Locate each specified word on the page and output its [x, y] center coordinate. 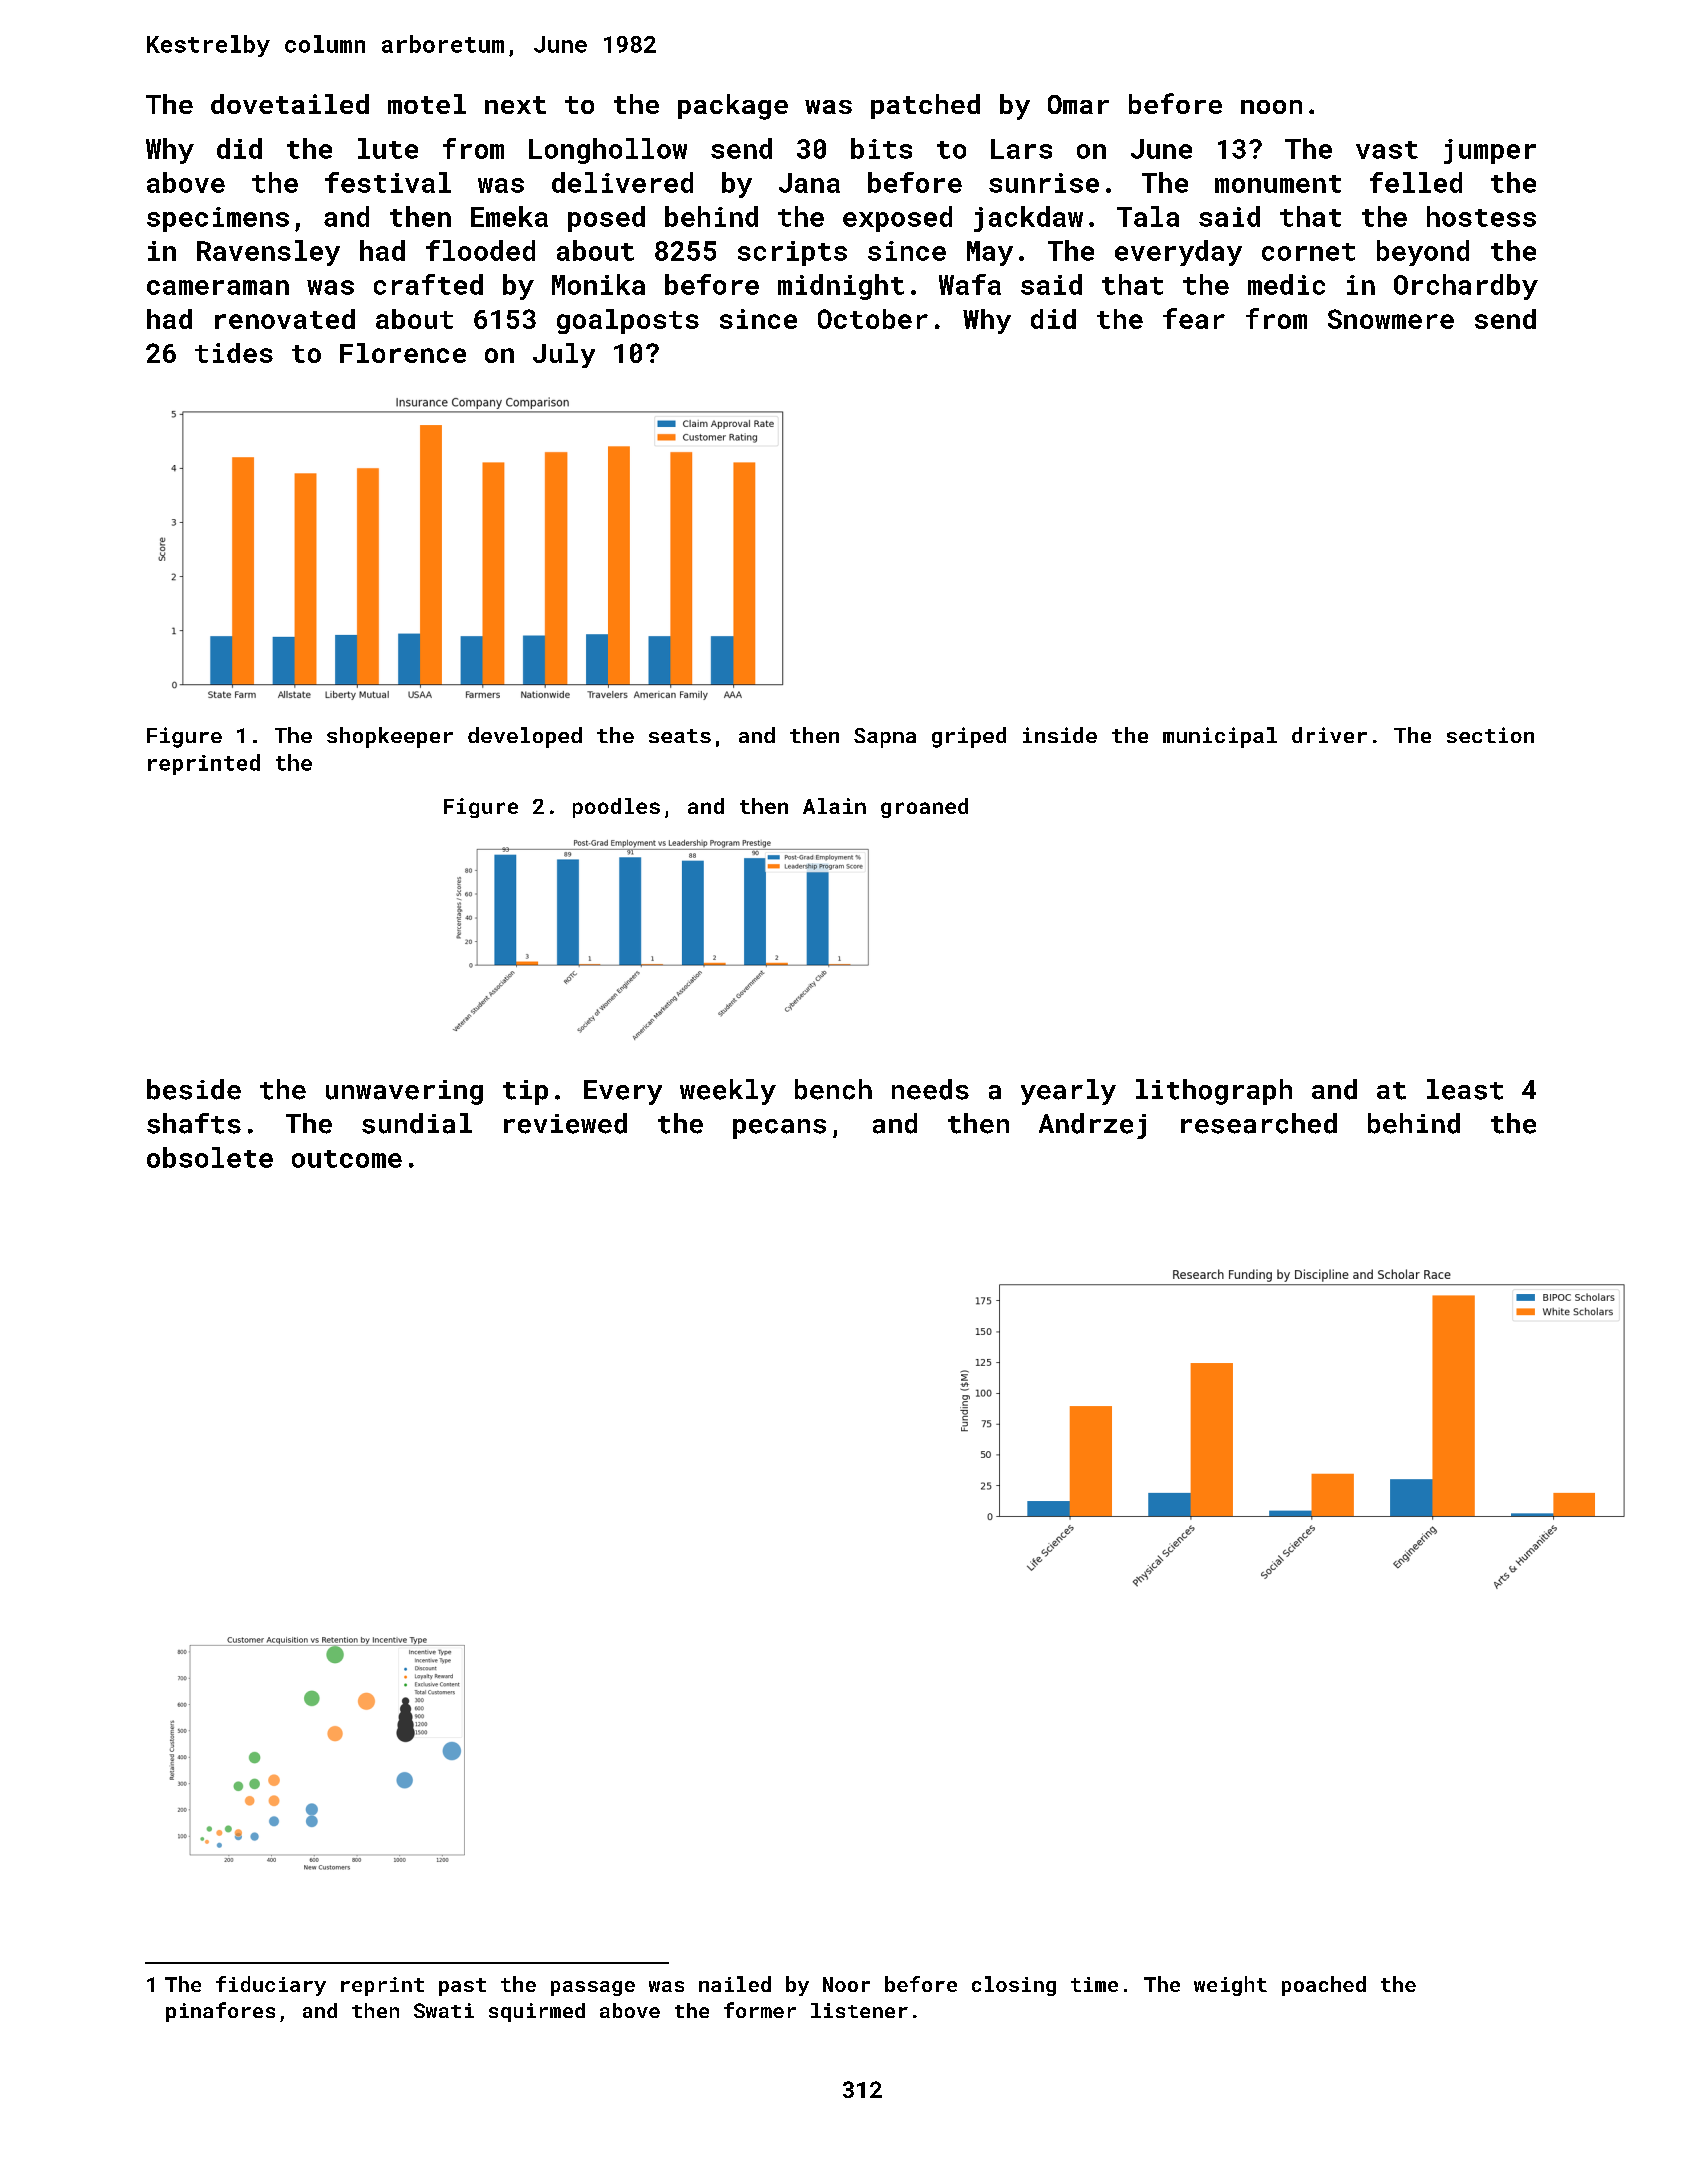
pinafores [220, 2012]
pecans [779, 1129]
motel [427, 104]
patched [925, 106]
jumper [1490, 151]
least [1465, 1089]
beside [194, 1089]
